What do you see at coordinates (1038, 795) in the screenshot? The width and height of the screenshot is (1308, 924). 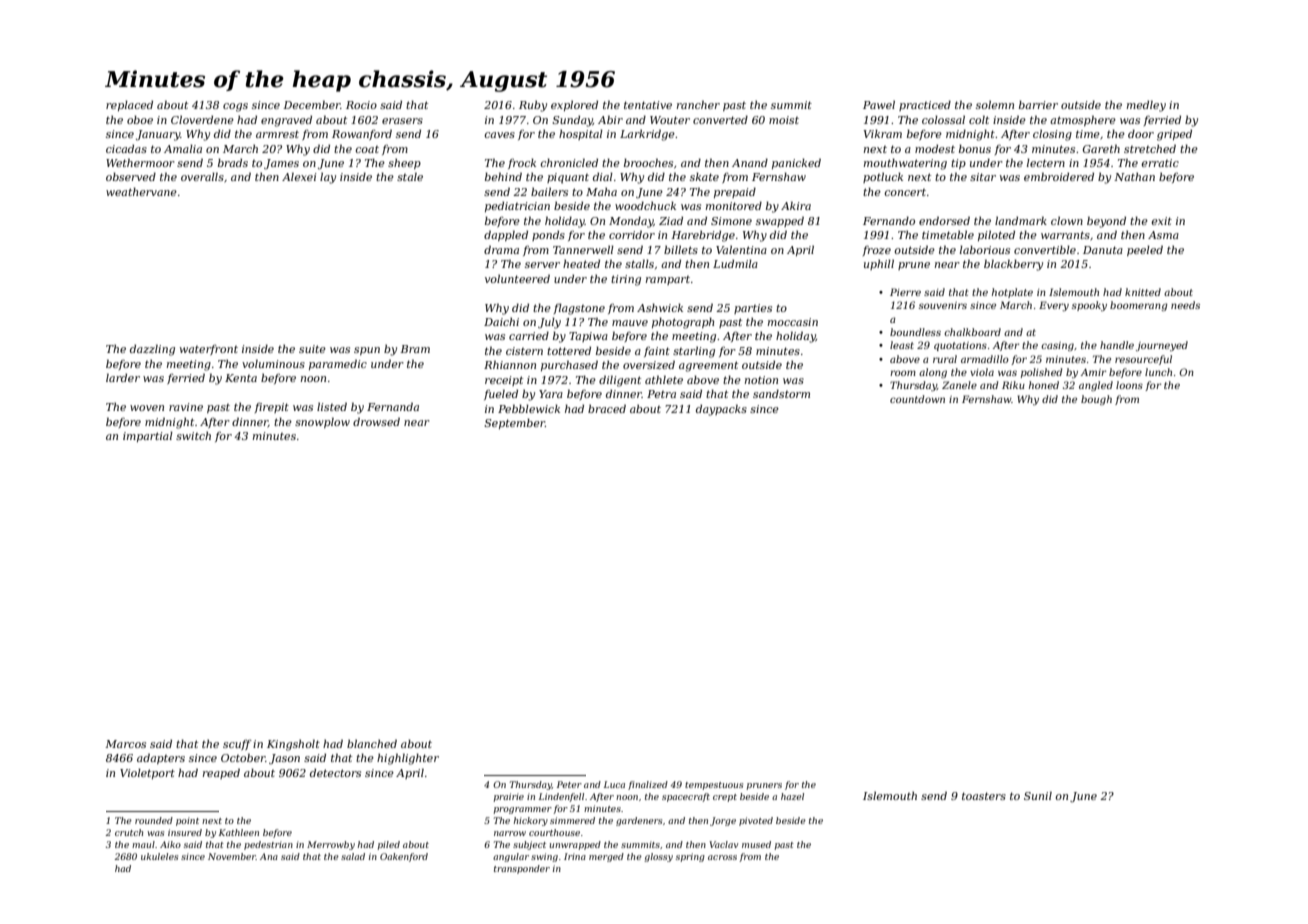 I see `Sunil` at bounding box center [1038, 795].
